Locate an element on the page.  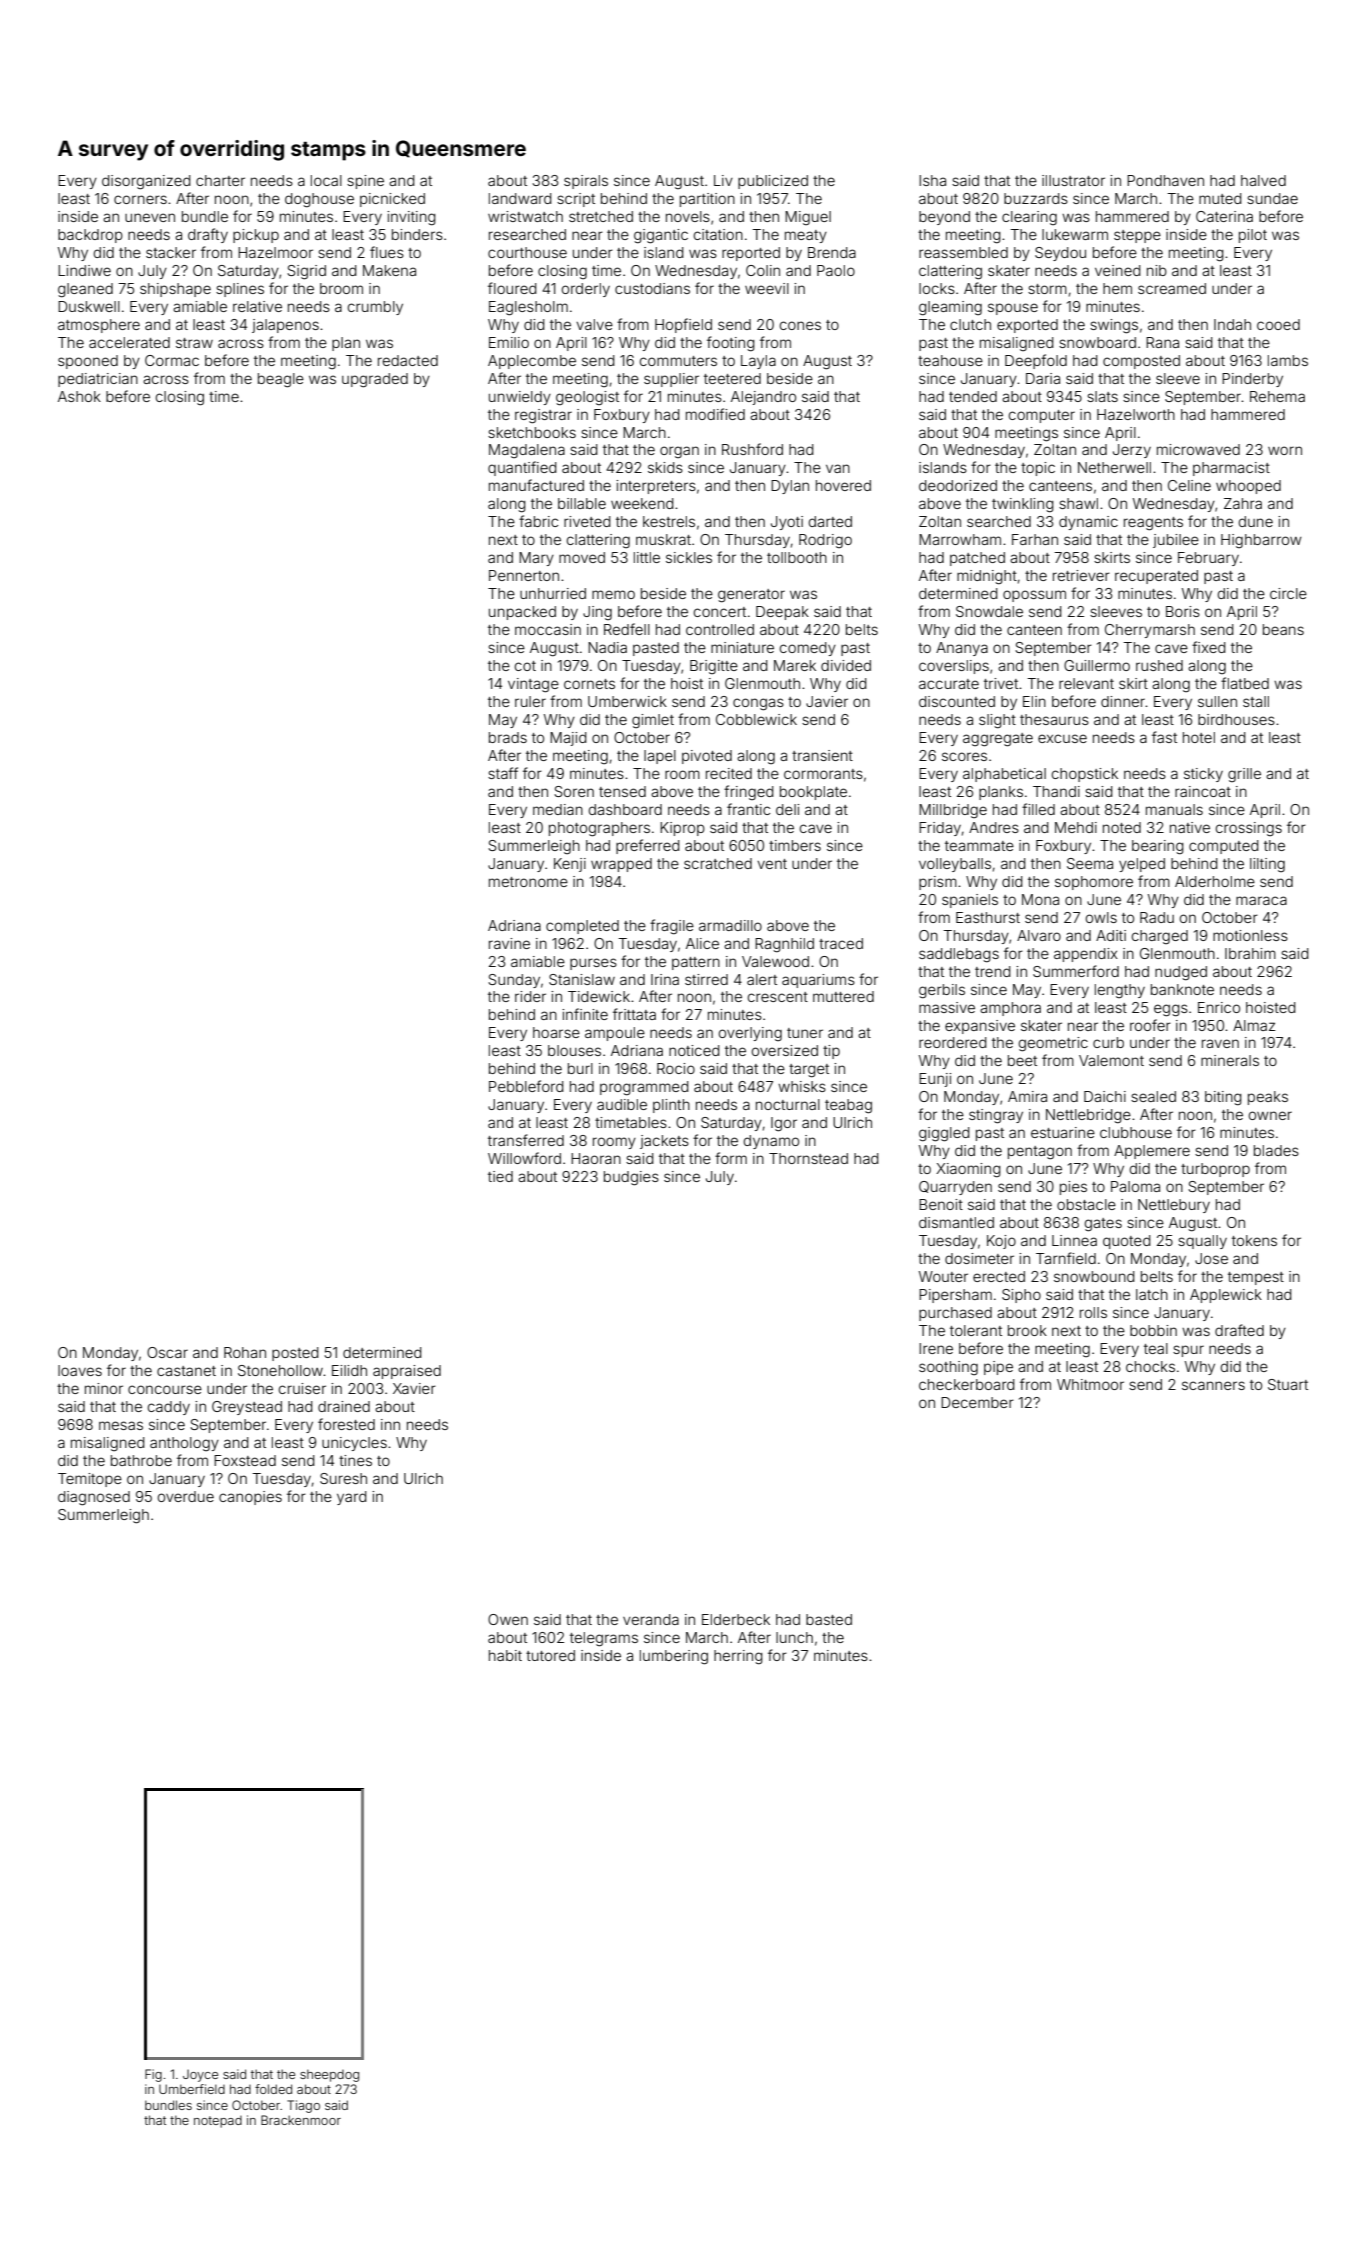
Oscar is located at coordinates (167, 1352).
